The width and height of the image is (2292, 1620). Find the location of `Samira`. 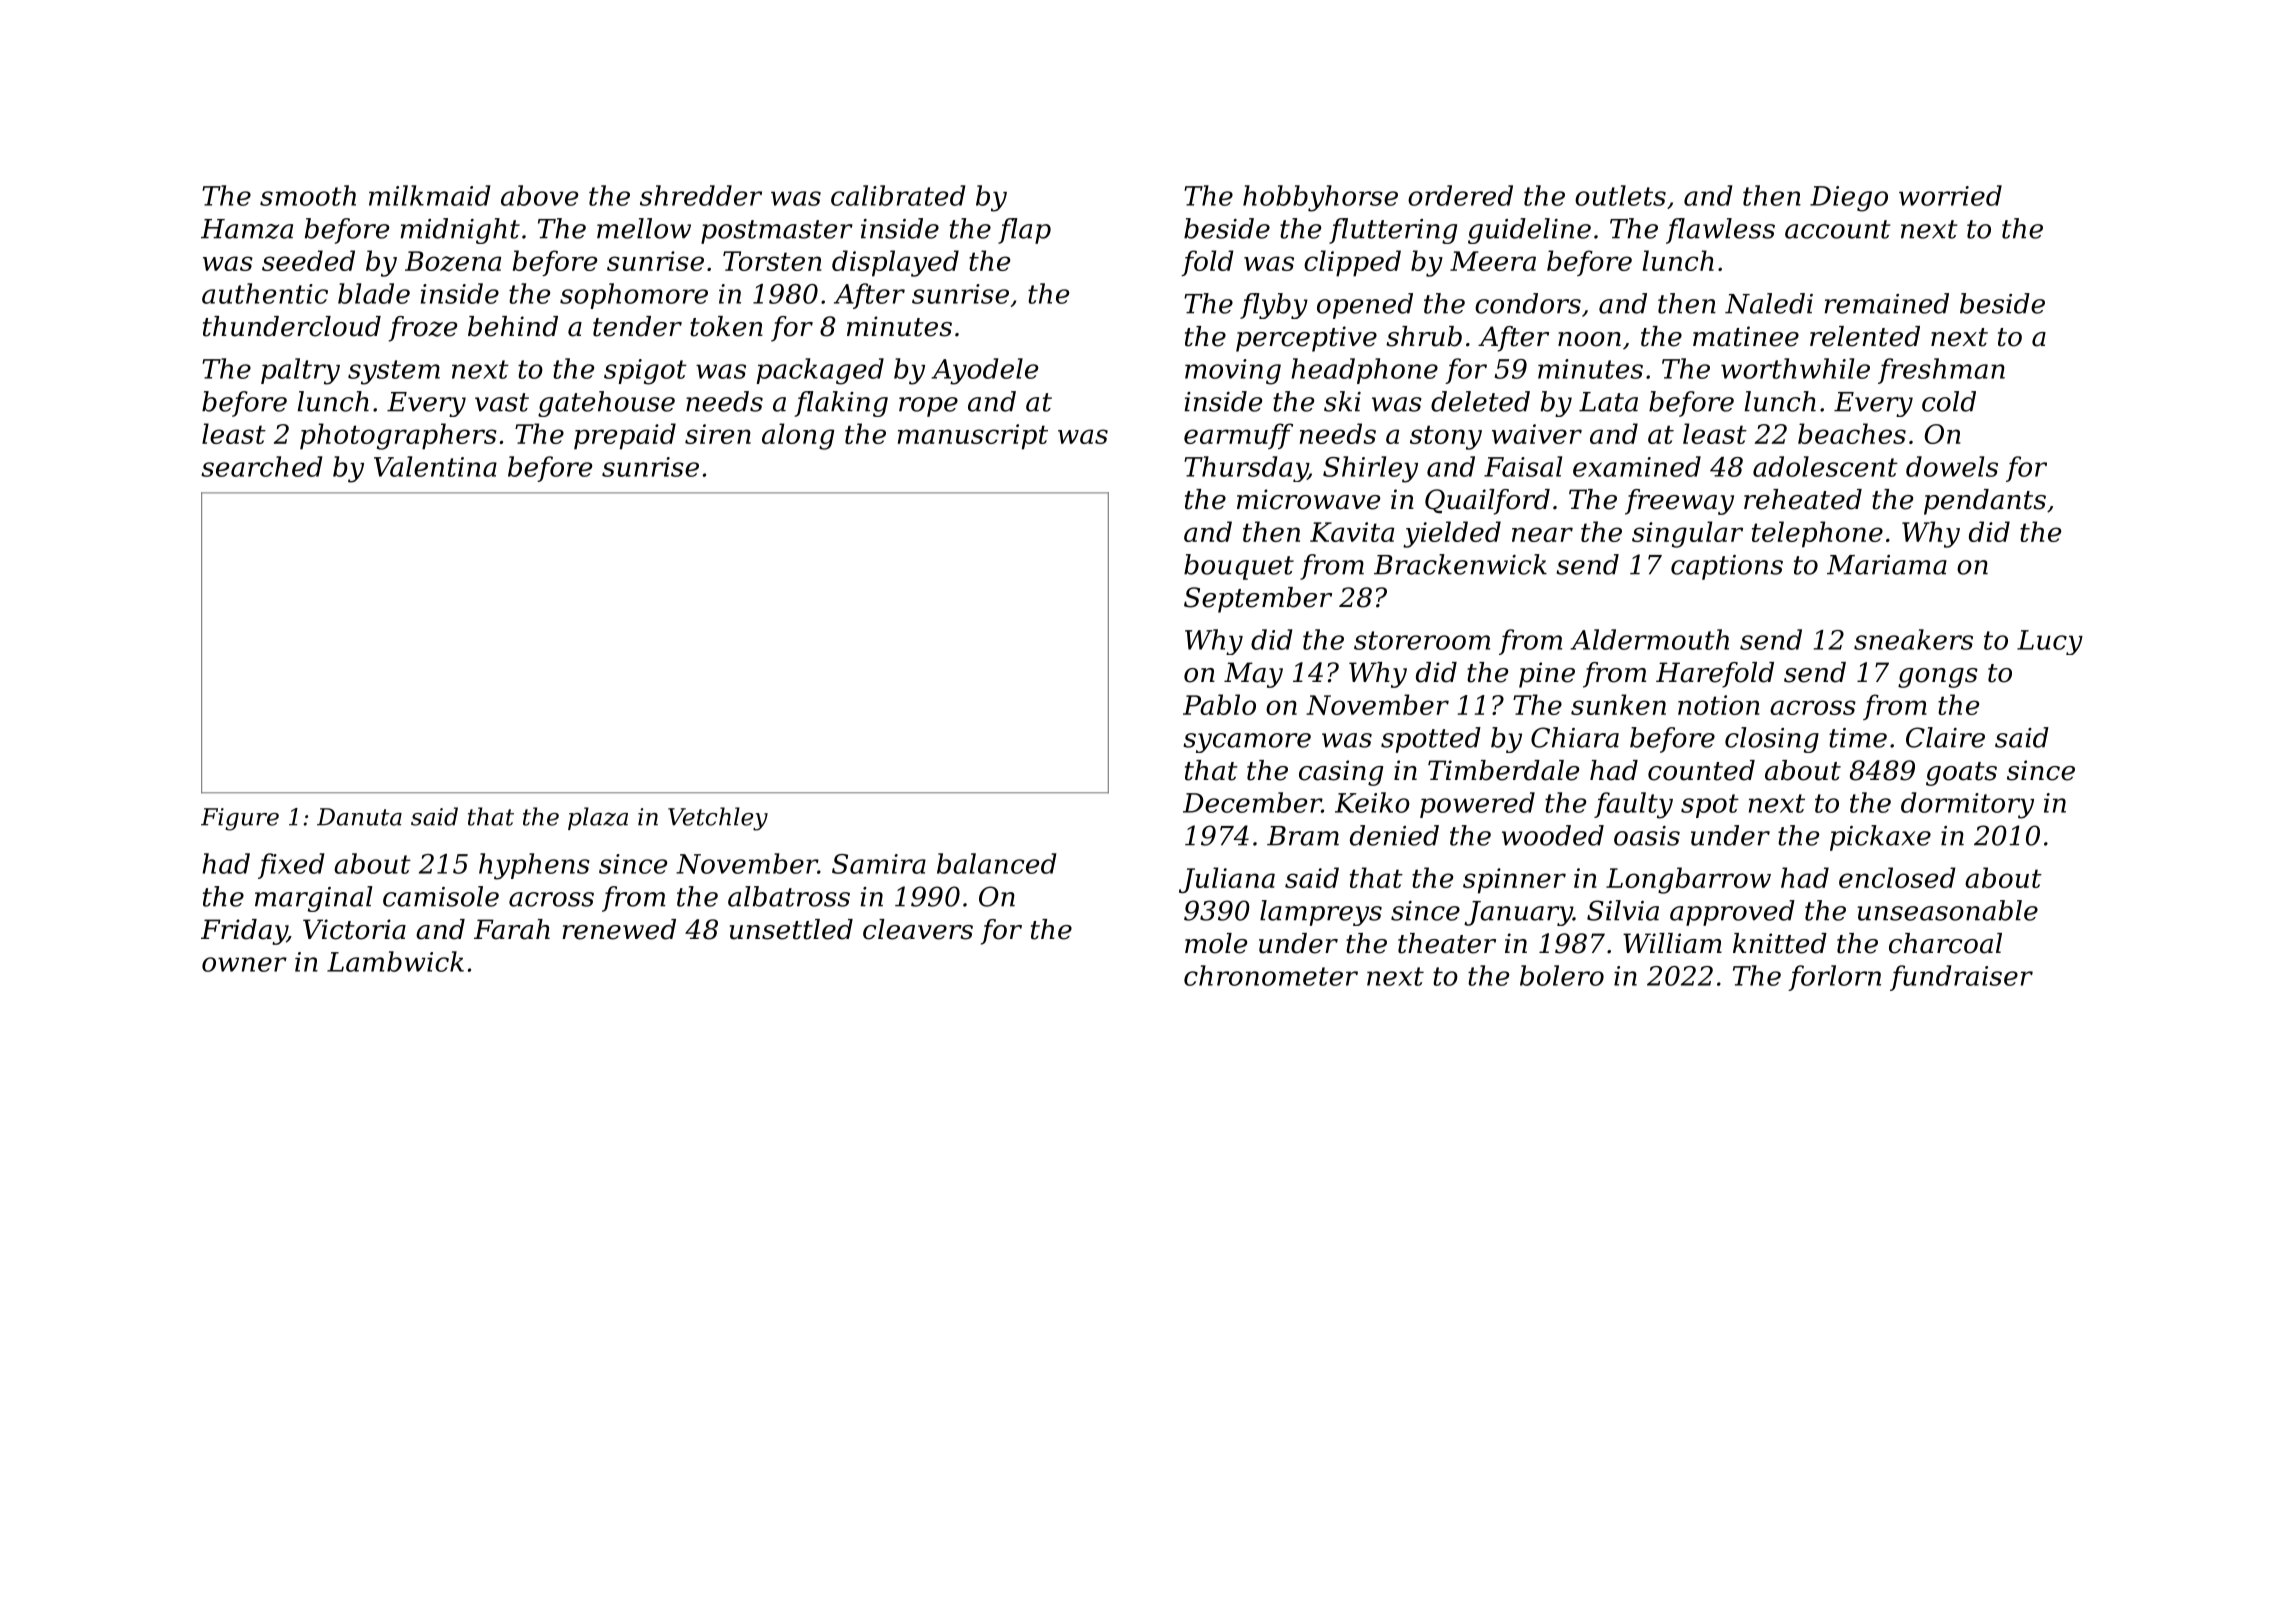

Samira is located at coordinates (879, 864).
